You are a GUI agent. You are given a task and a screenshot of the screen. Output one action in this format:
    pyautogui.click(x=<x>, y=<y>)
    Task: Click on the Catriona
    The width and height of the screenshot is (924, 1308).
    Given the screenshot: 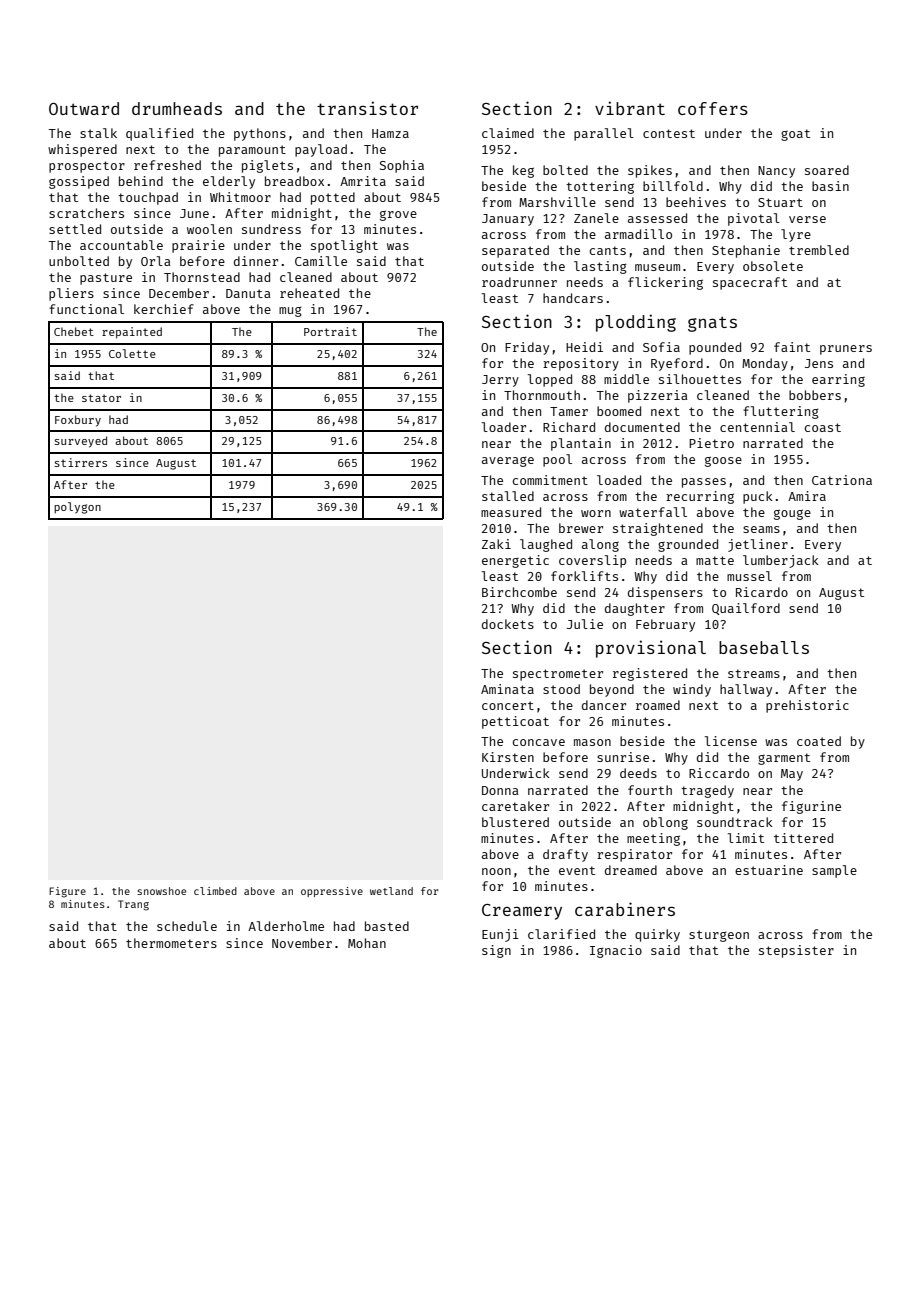 What is the action you would take?
    pyautogui.click(x=842, y=480)
